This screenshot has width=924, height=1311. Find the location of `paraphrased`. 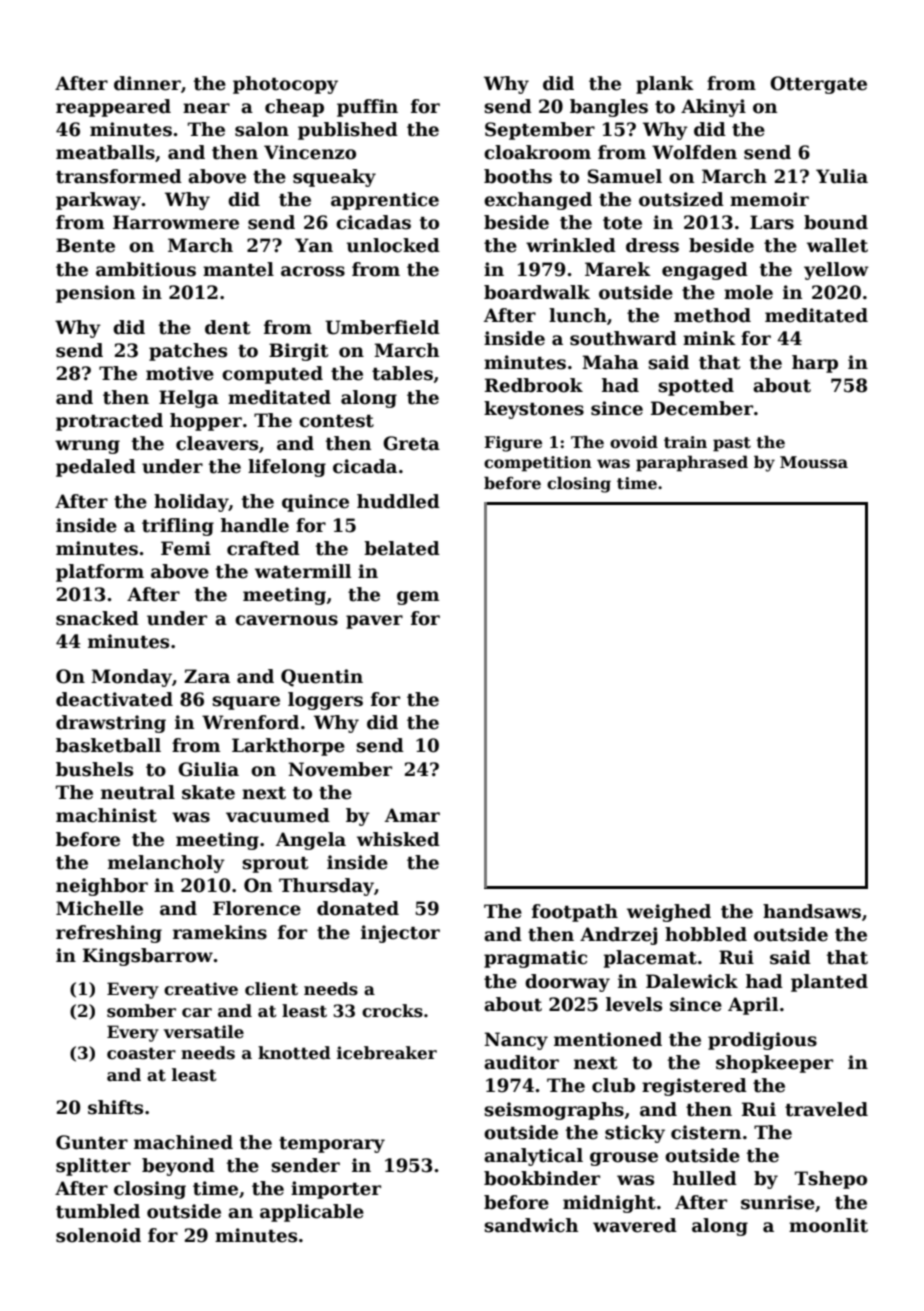

paraphrased is located at coordinates (692, 463).
